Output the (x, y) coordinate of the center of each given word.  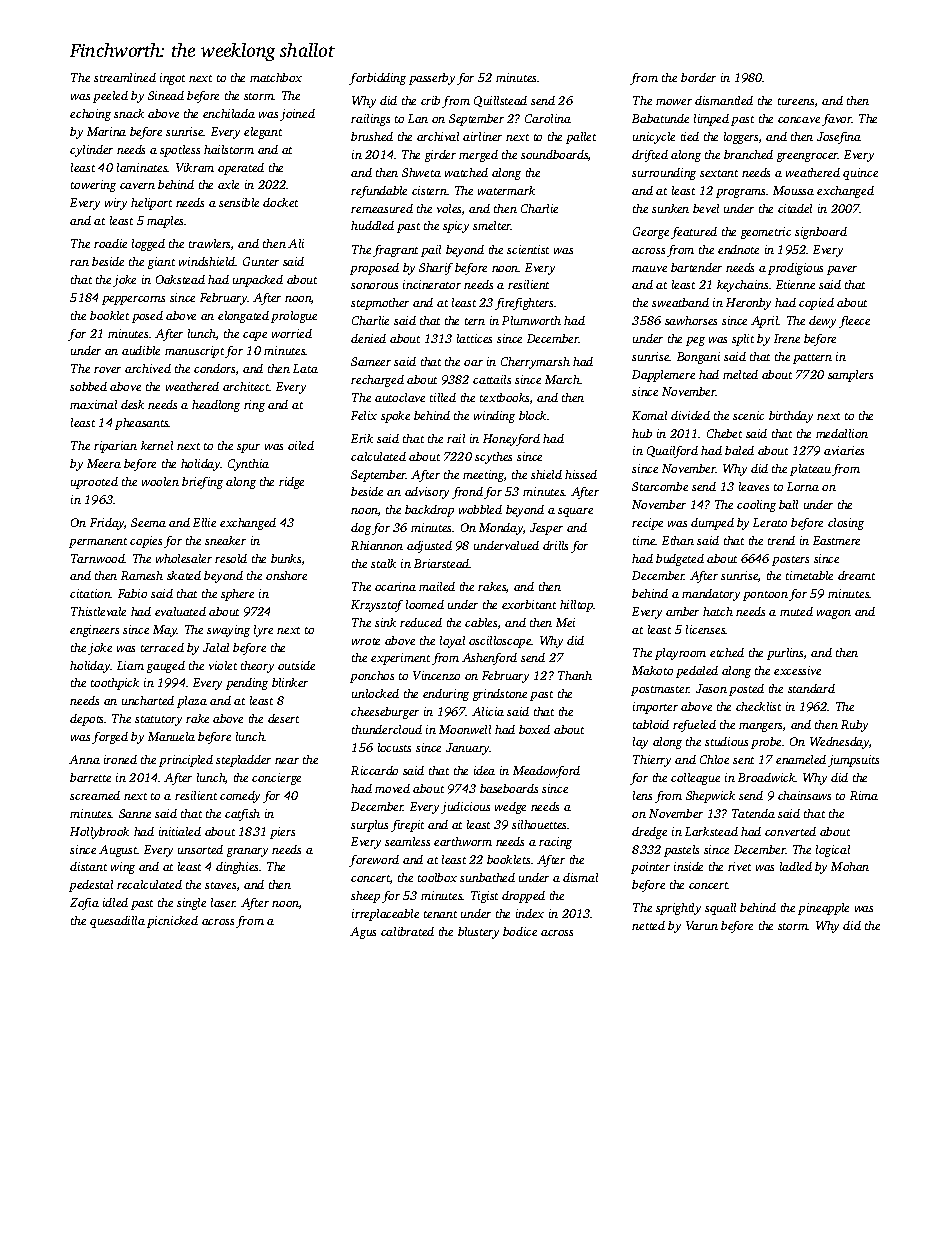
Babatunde (660, 118)
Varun (702, 925)
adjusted (429, 547)
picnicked (172, 922)
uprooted (94, 483)
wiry (116, 204)
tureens (796, 101)
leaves (754, 486)
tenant (440, 914)
